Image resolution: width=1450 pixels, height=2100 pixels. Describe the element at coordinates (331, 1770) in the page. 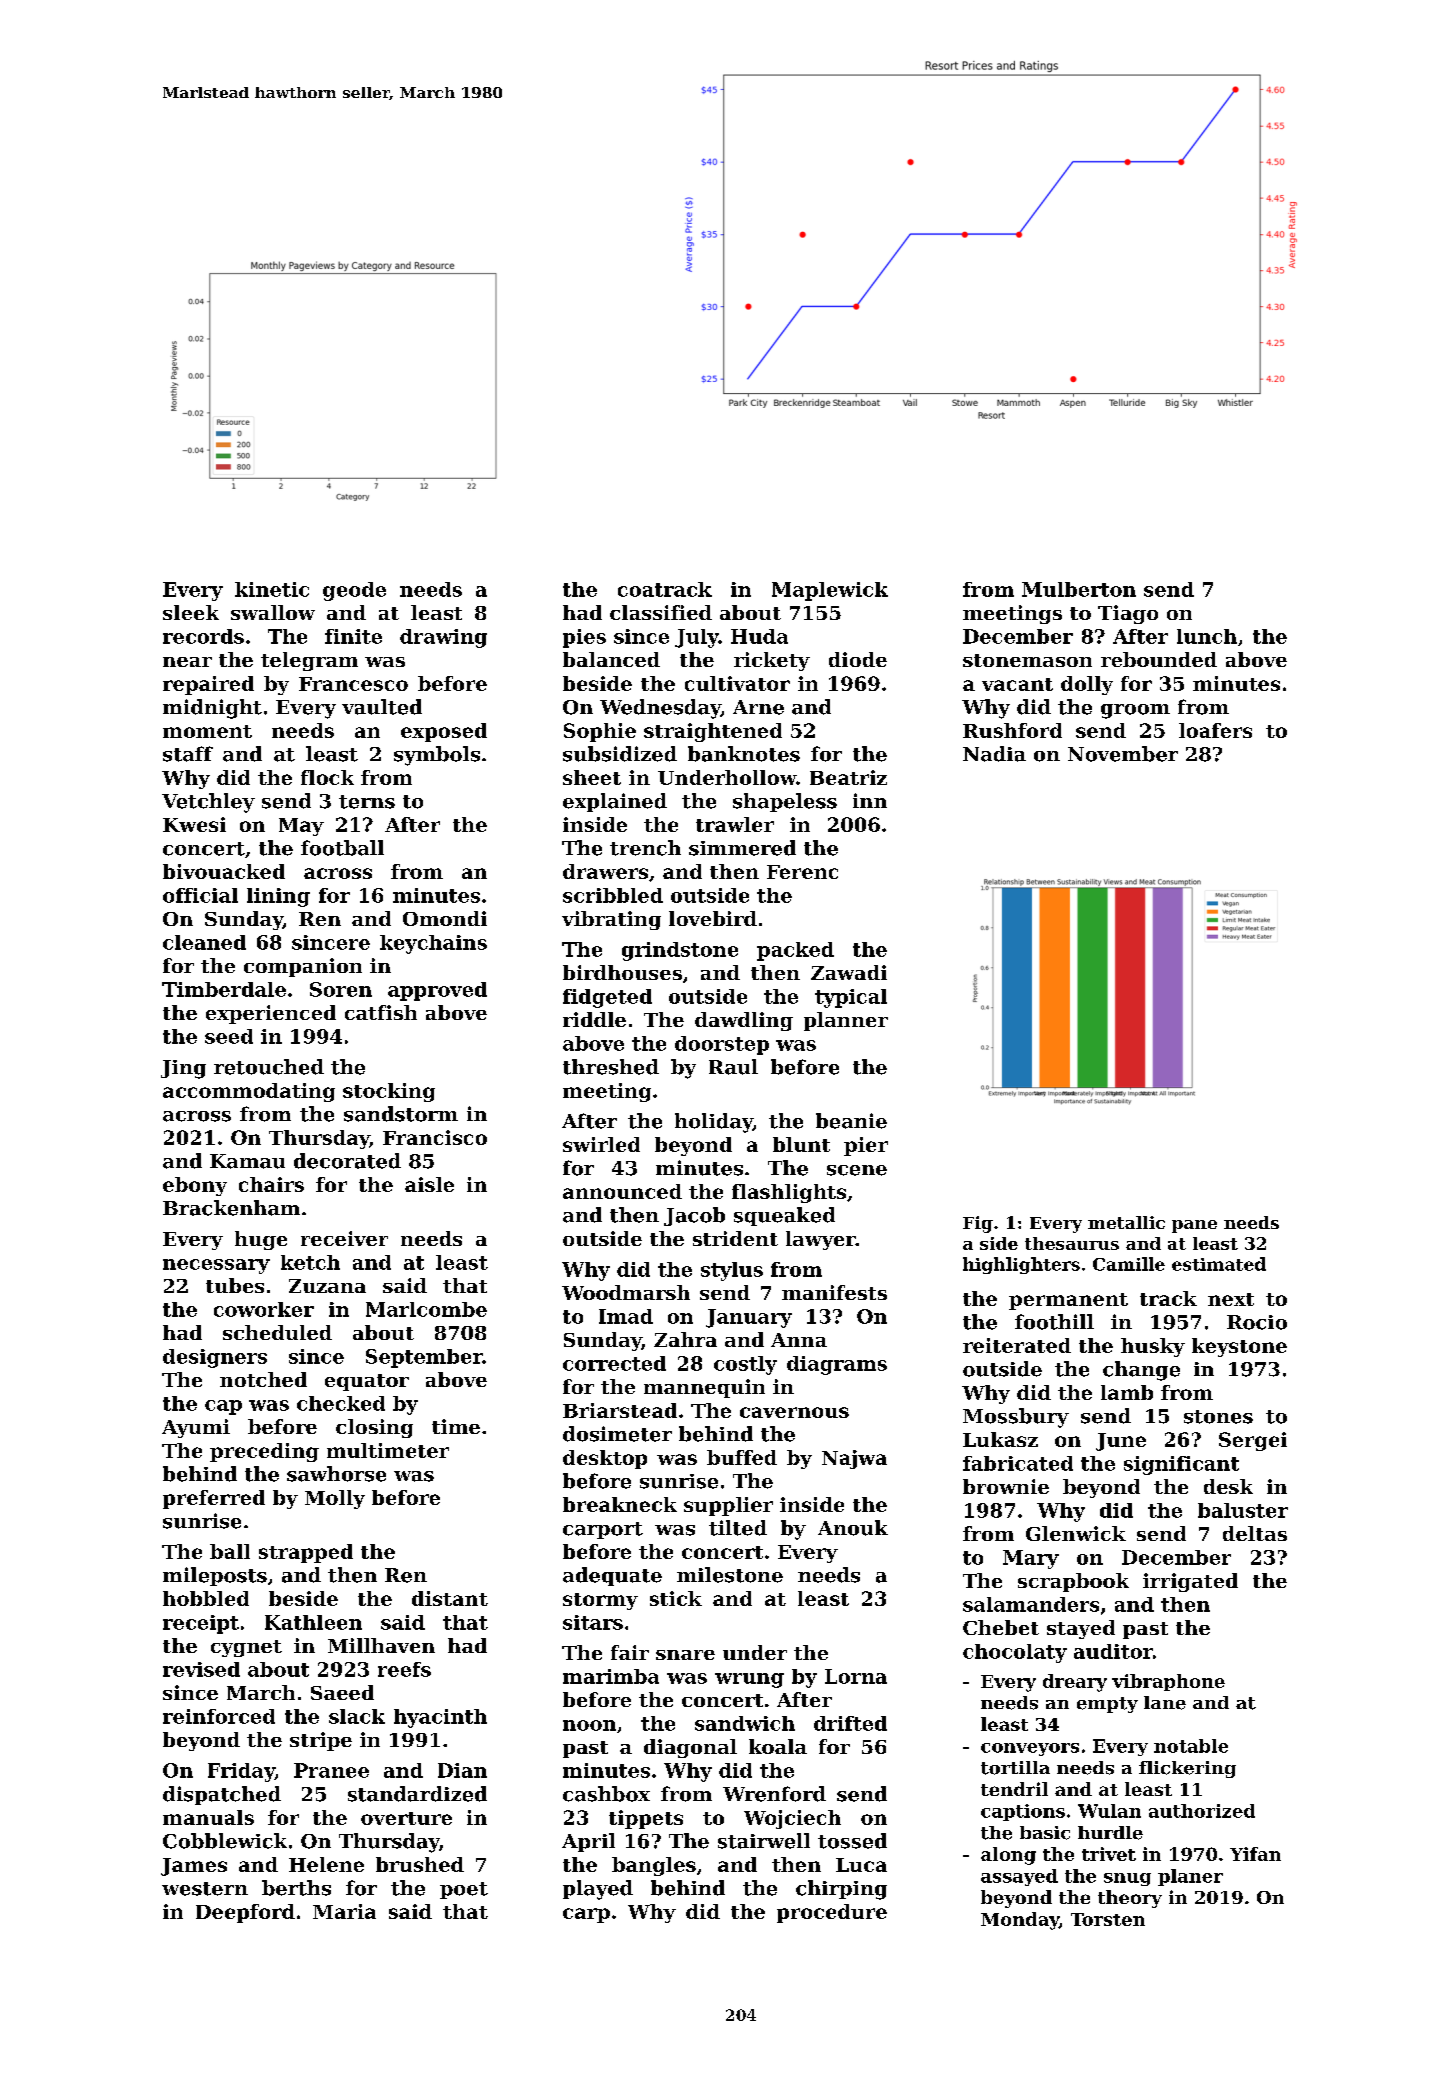

I see `Pranee` at that location.
